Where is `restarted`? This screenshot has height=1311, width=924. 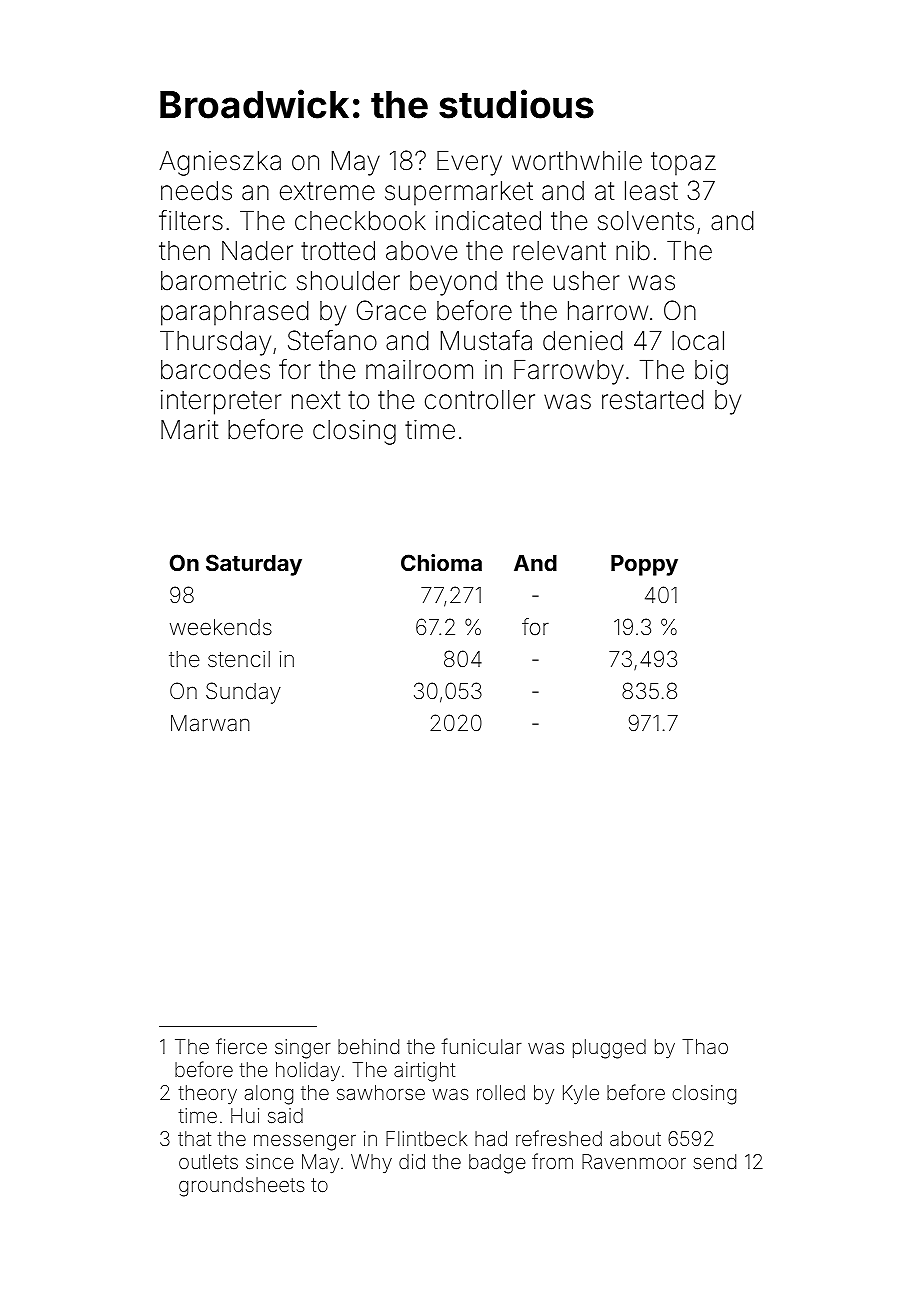 restarted is located at coordinates (653, 400).
